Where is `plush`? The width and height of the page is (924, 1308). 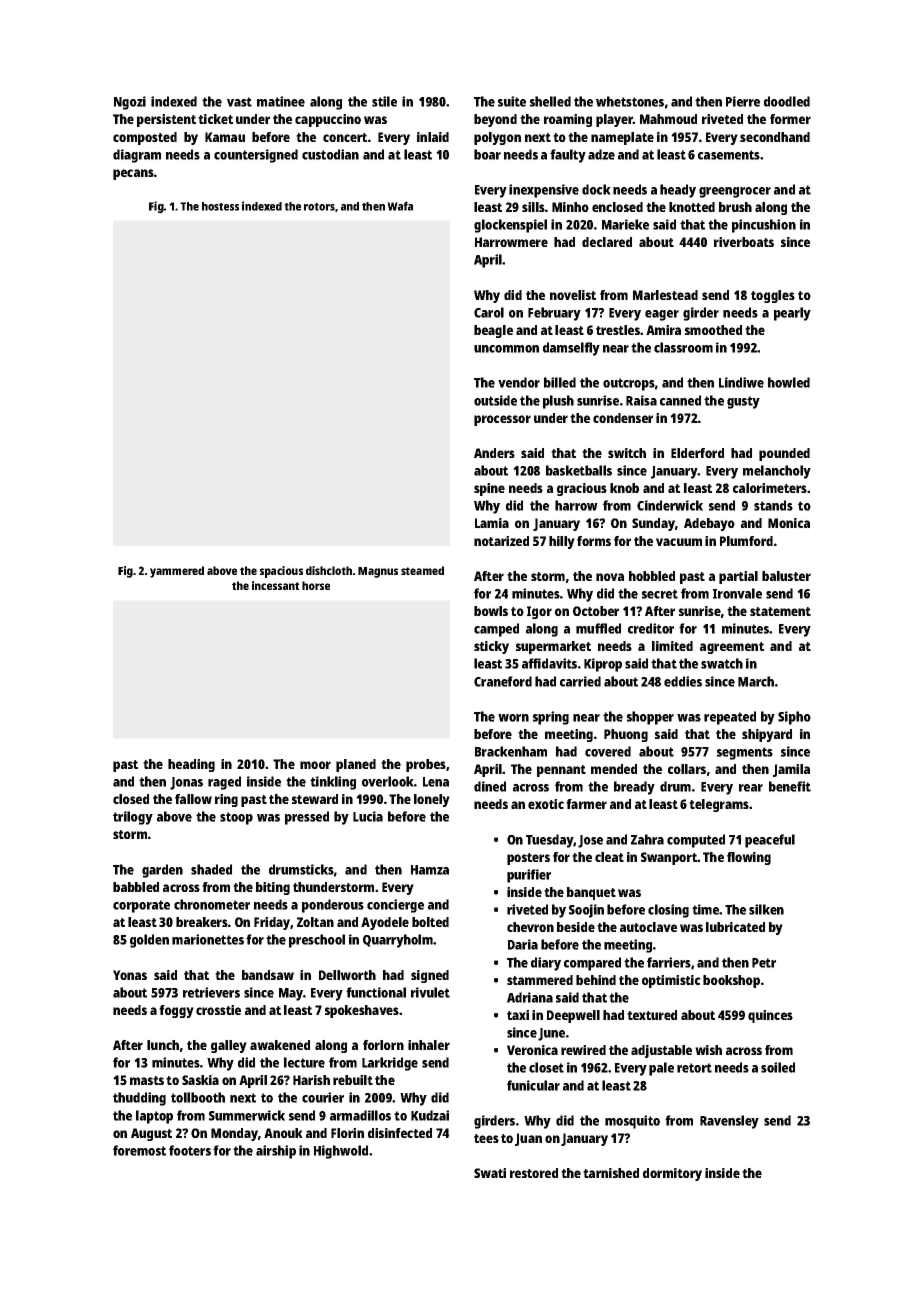
plush is located at coordinates (558, 402).
